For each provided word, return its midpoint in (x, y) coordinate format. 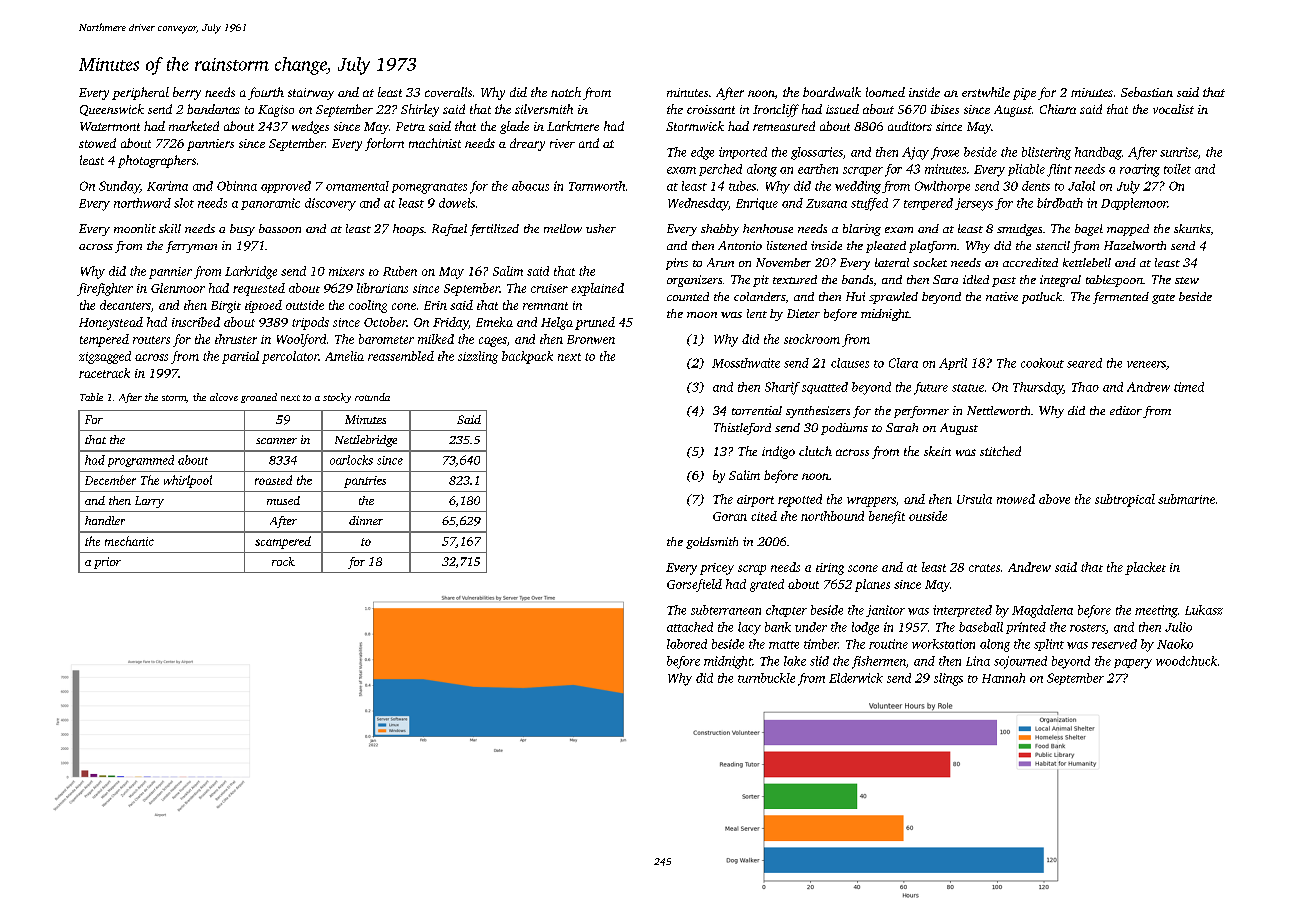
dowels (457, 203)
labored (687, 644)
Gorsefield (694, 585)
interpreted (962, 611)
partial (240, 357)
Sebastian (1147, 92)
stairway (311, 94)
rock (283, 561)
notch (566, 92)
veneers (1146, 364)
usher (601, 228)
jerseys (974, 204)
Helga (557, 323)
